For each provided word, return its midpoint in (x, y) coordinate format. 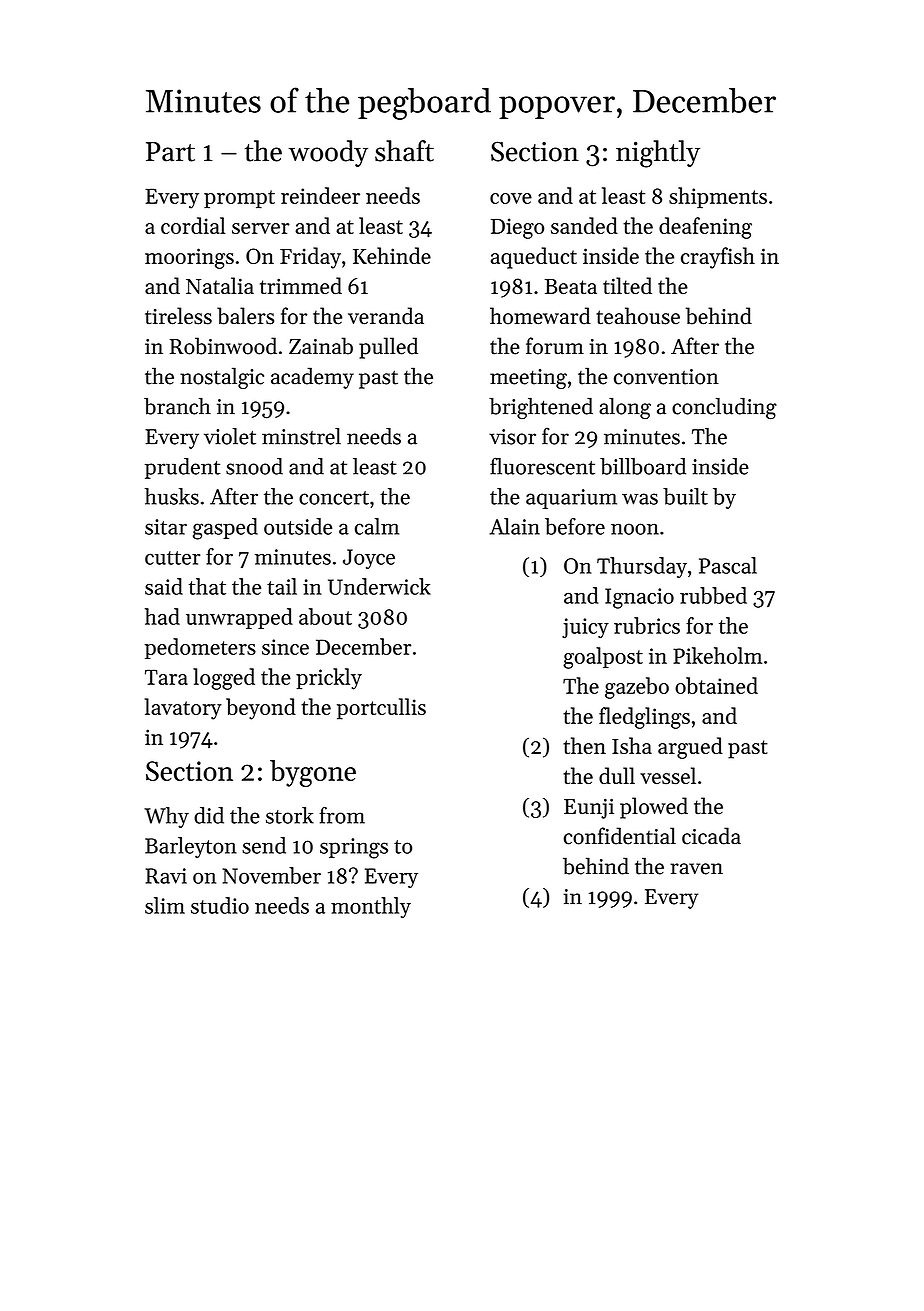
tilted (627, 285)
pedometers (200, 648)
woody (328, 153)
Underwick (379, 586)
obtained (716, 685)
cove (511, 198)
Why (166, 817)
